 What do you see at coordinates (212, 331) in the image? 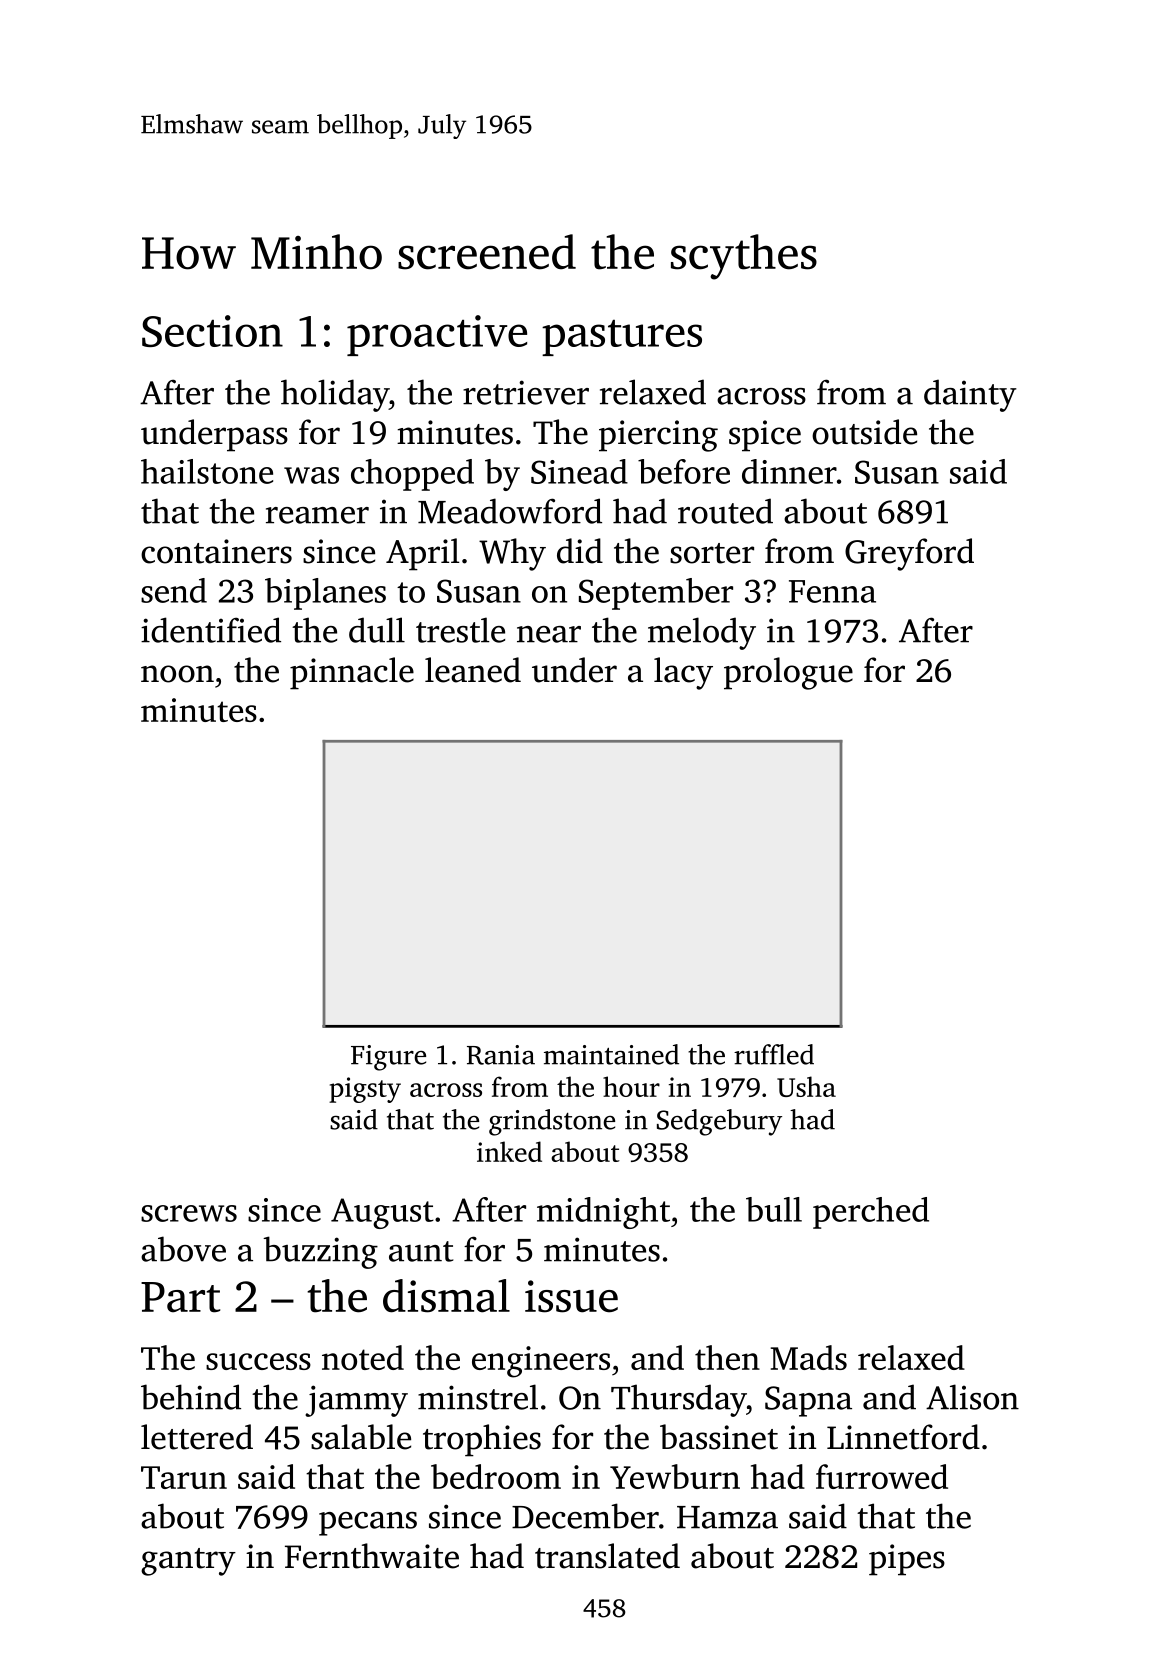
I see `Section` at bounding box center [212, 331].
